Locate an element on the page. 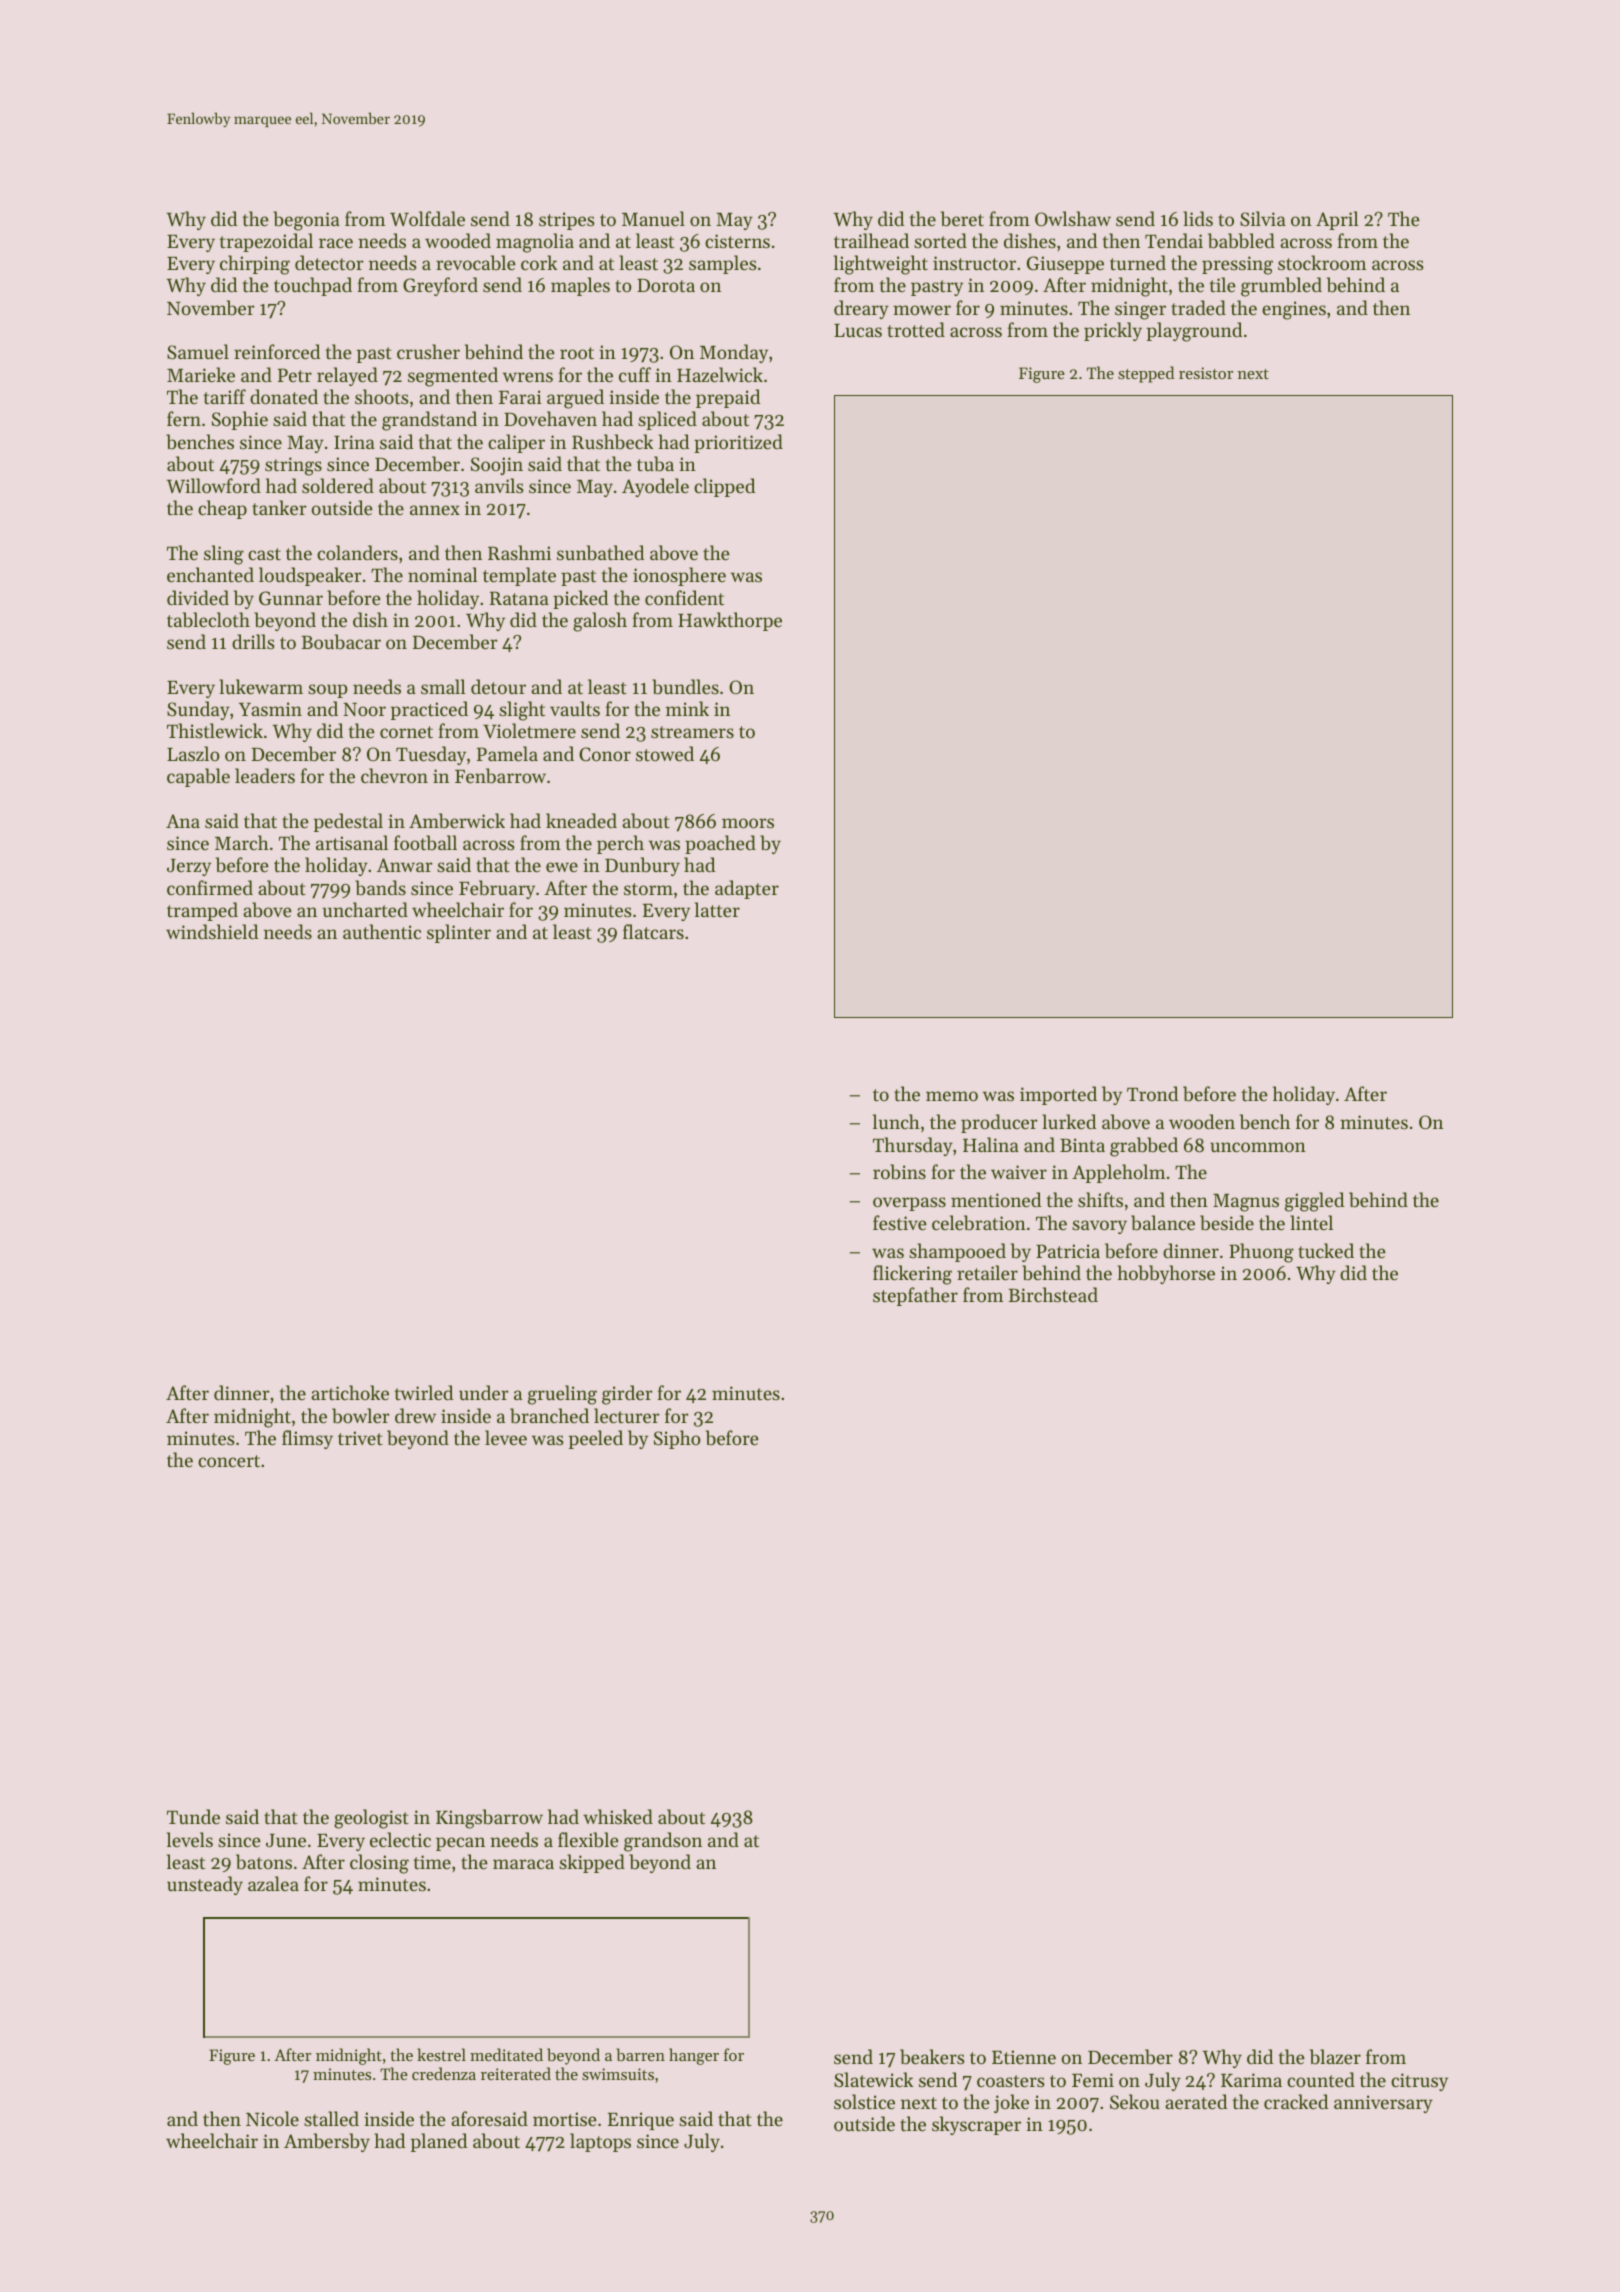  Wolfdale is located at coordinates (427, 218).
